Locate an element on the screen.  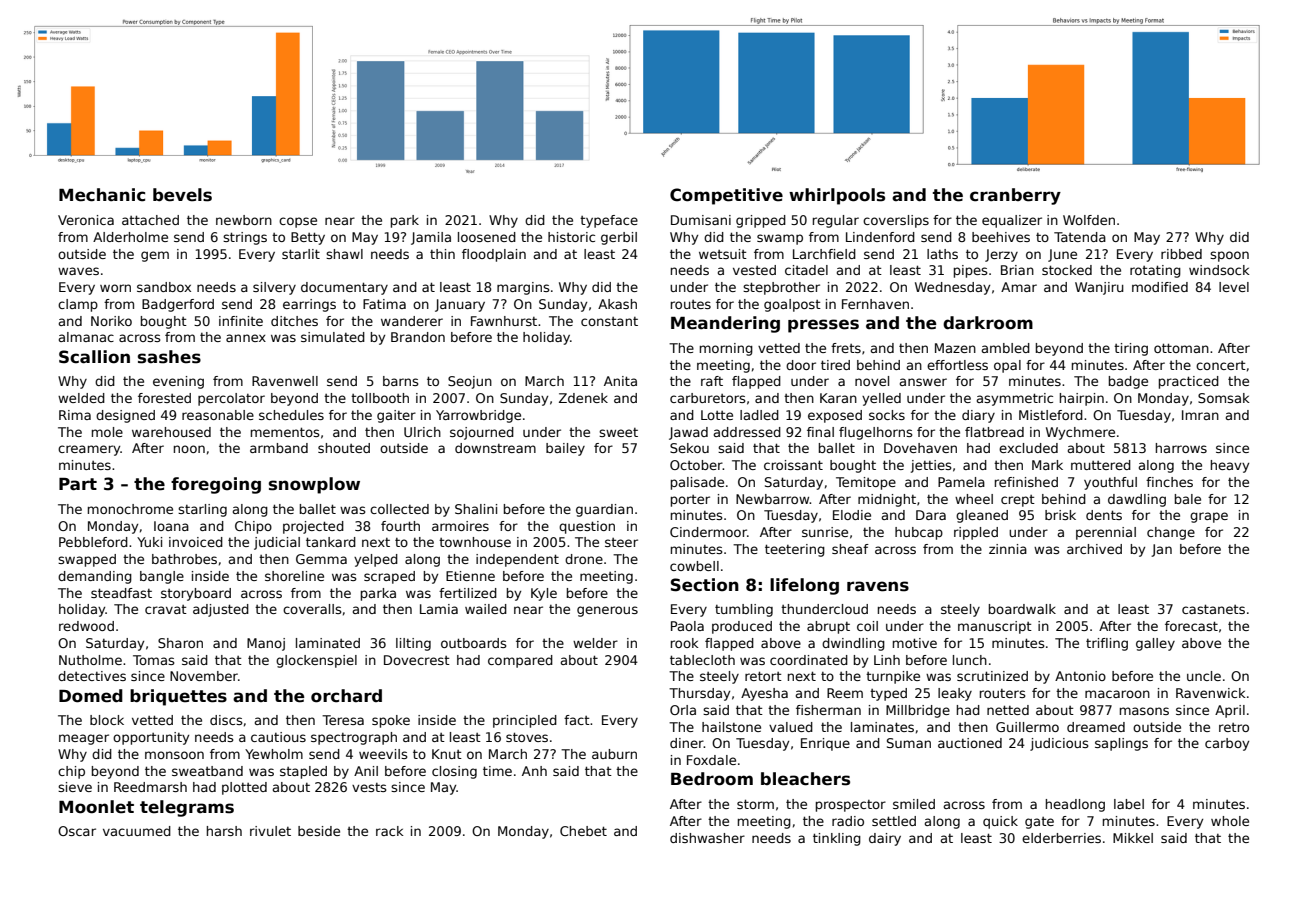
mementos is located at coordinates (285, 432).
